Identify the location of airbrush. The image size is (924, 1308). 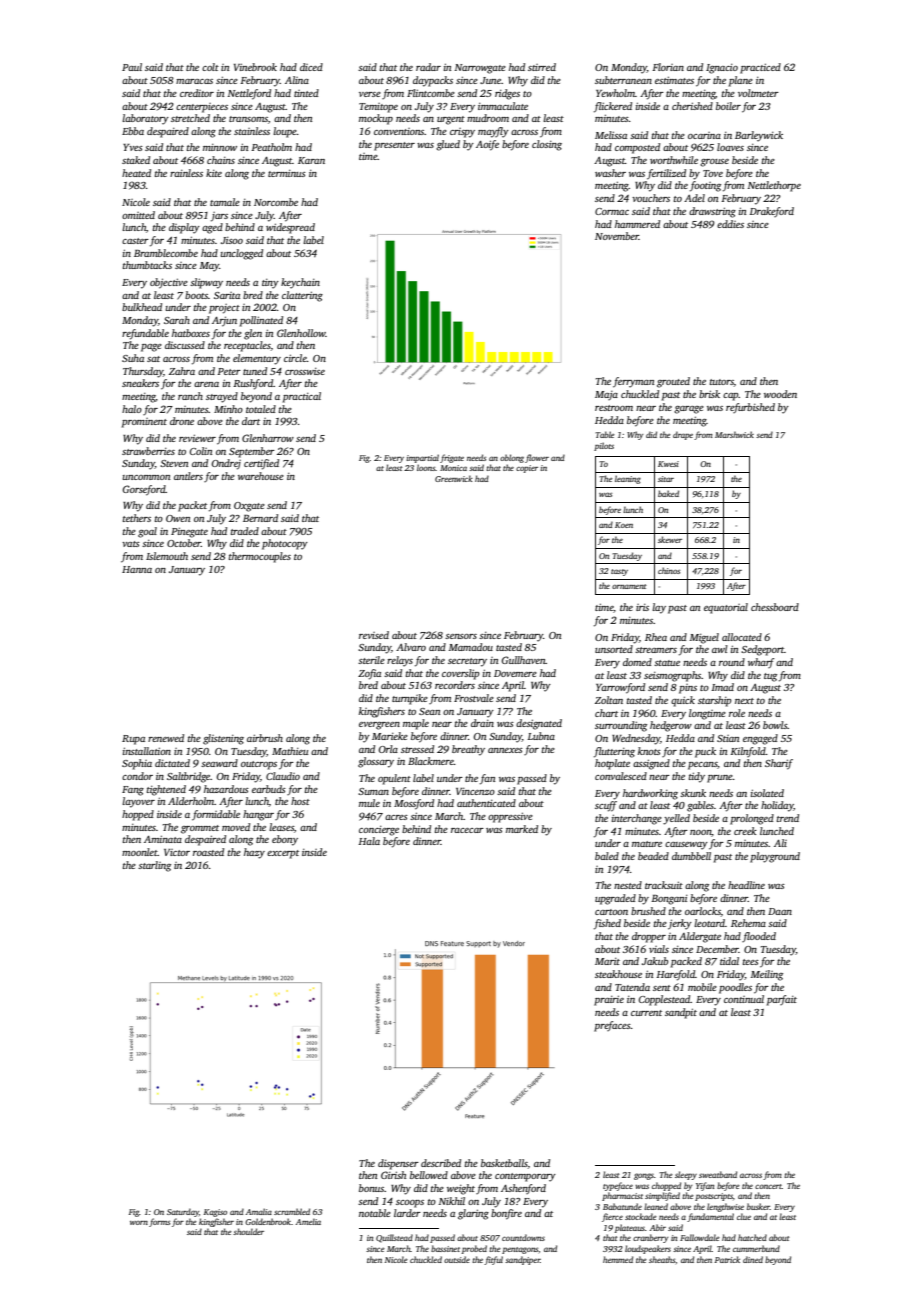
(265, 738).
